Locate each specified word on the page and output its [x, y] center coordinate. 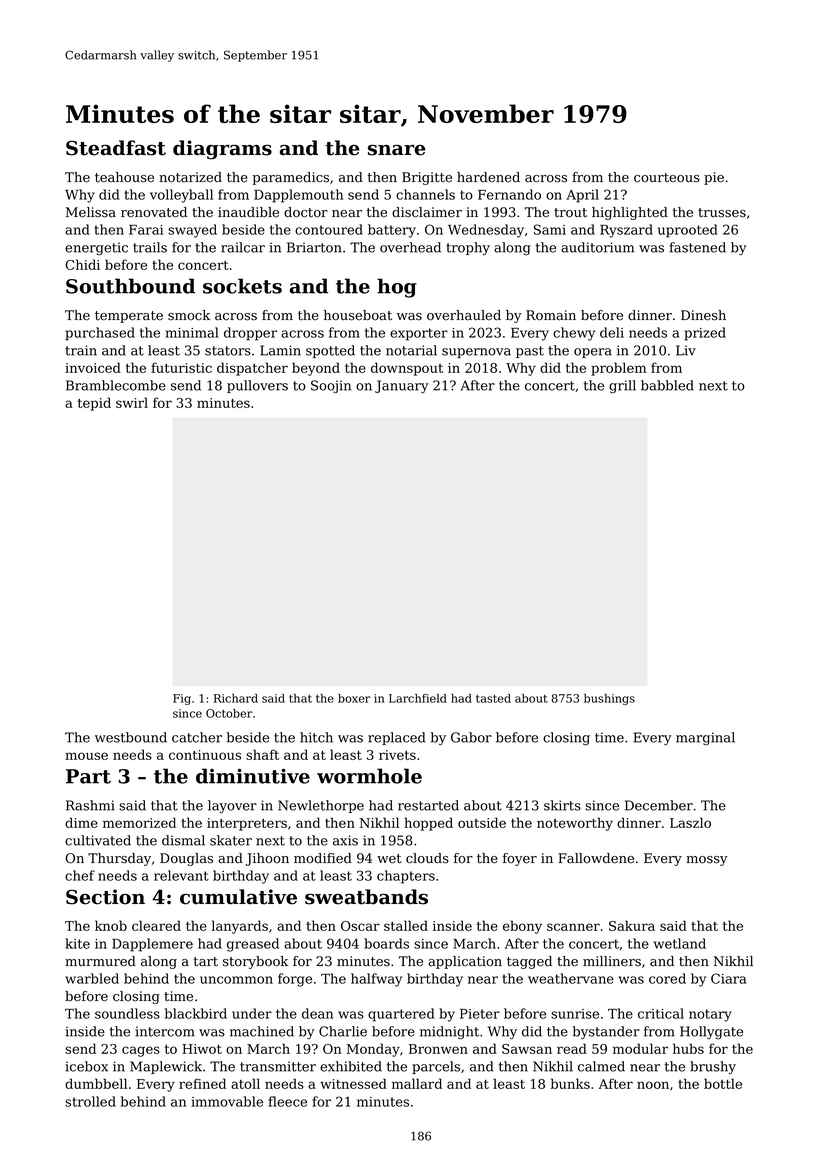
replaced [397, 738]
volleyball [181, 196]
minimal [192, 332]
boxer [354, 698]
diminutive [253, 776]
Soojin [331, 387]
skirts [562, 805]
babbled [667, 385]
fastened [697, 247]
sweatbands [366, 897]
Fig [182, 699]
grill [622, 387]
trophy [468, 248]
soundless [127, 1013]
